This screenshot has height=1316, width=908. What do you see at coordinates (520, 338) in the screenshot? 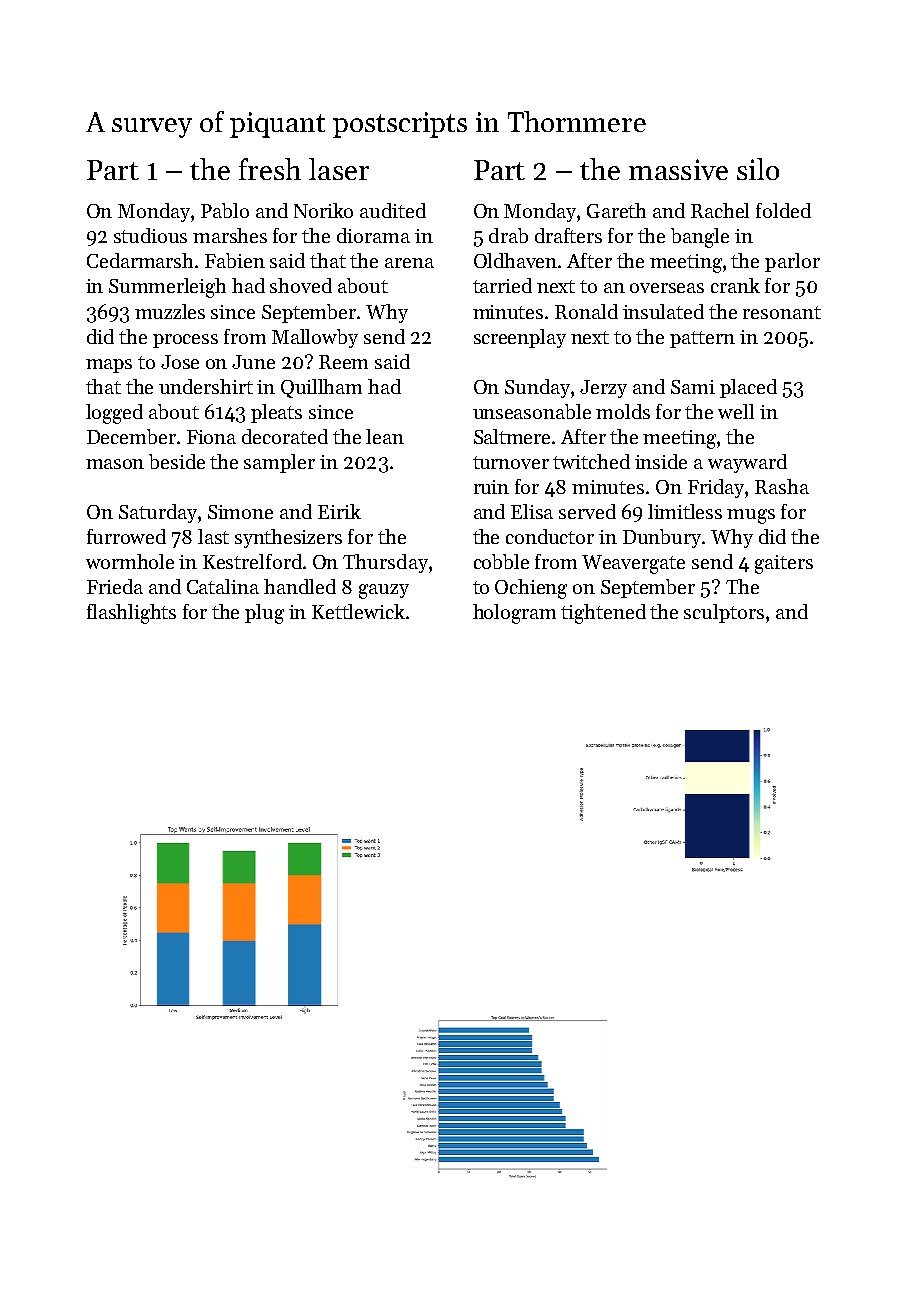
I see `screenplay` at bounding box center [520, 338].
